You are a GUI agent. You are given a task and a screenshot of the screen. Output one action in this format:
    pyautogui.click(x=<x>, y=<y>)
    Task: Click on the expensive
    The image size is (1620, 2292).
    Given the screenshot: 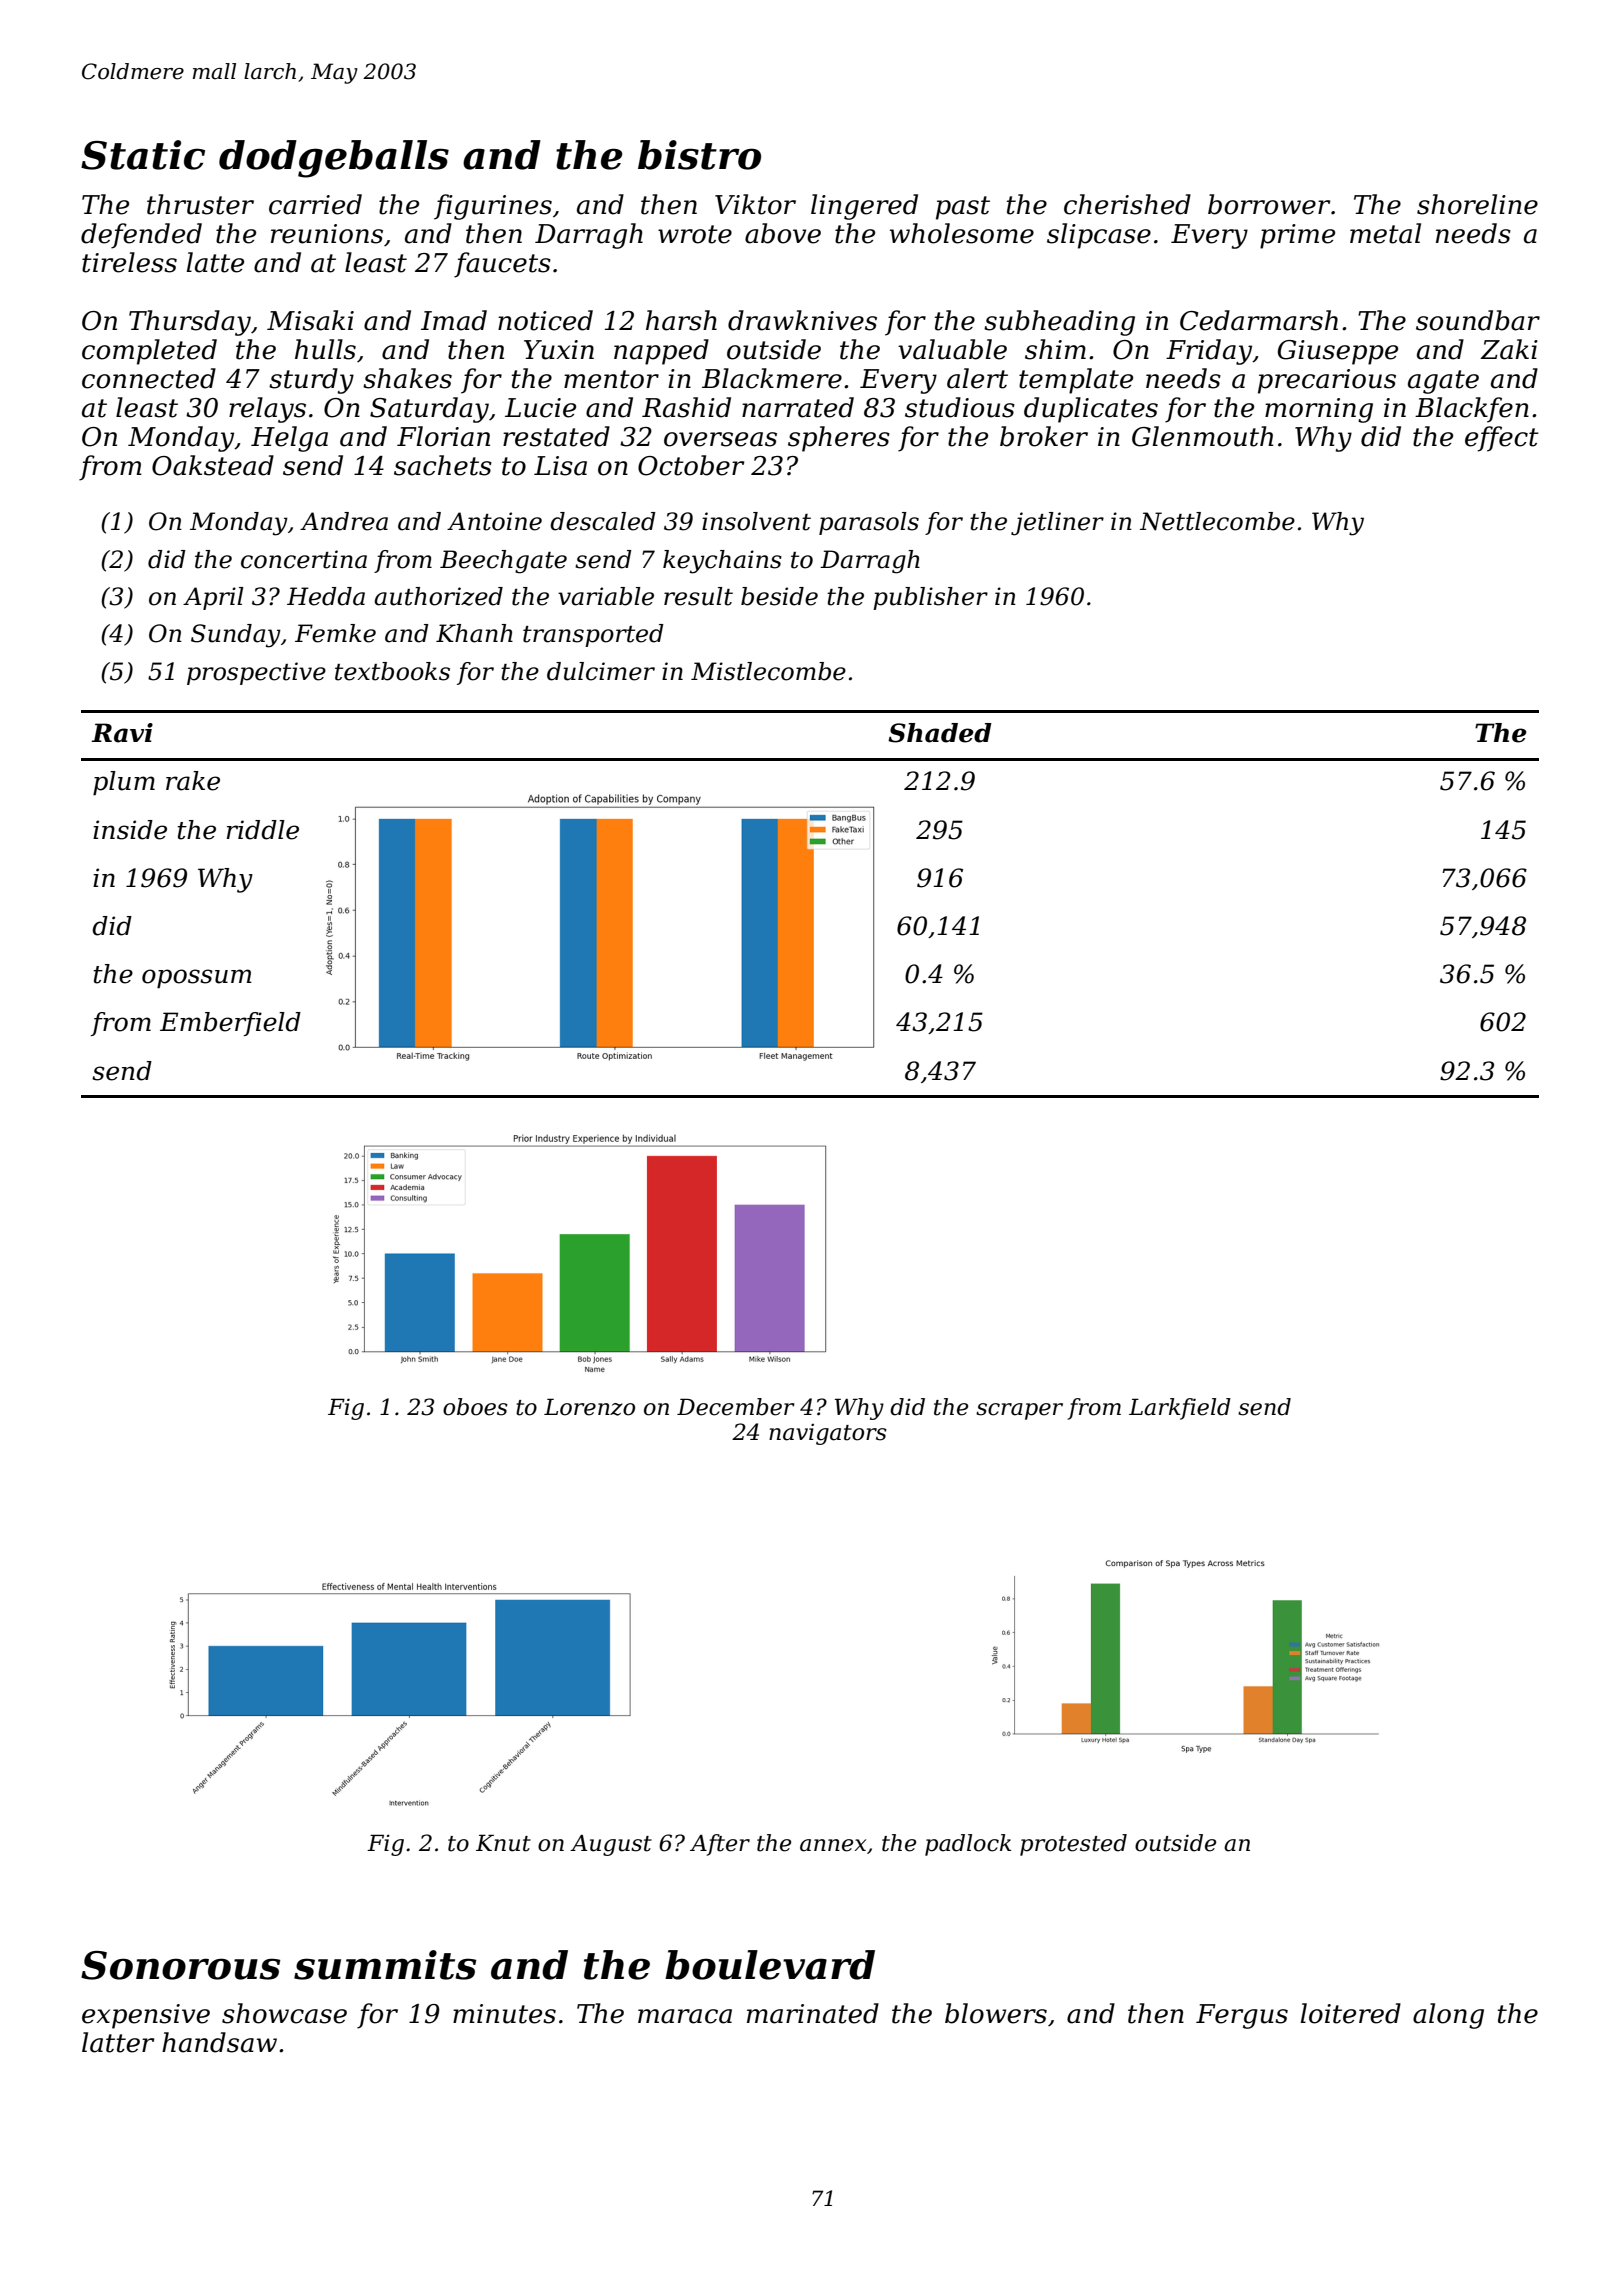 What is the action you would take?
    pyautogui.click(x=146, y=2016)
